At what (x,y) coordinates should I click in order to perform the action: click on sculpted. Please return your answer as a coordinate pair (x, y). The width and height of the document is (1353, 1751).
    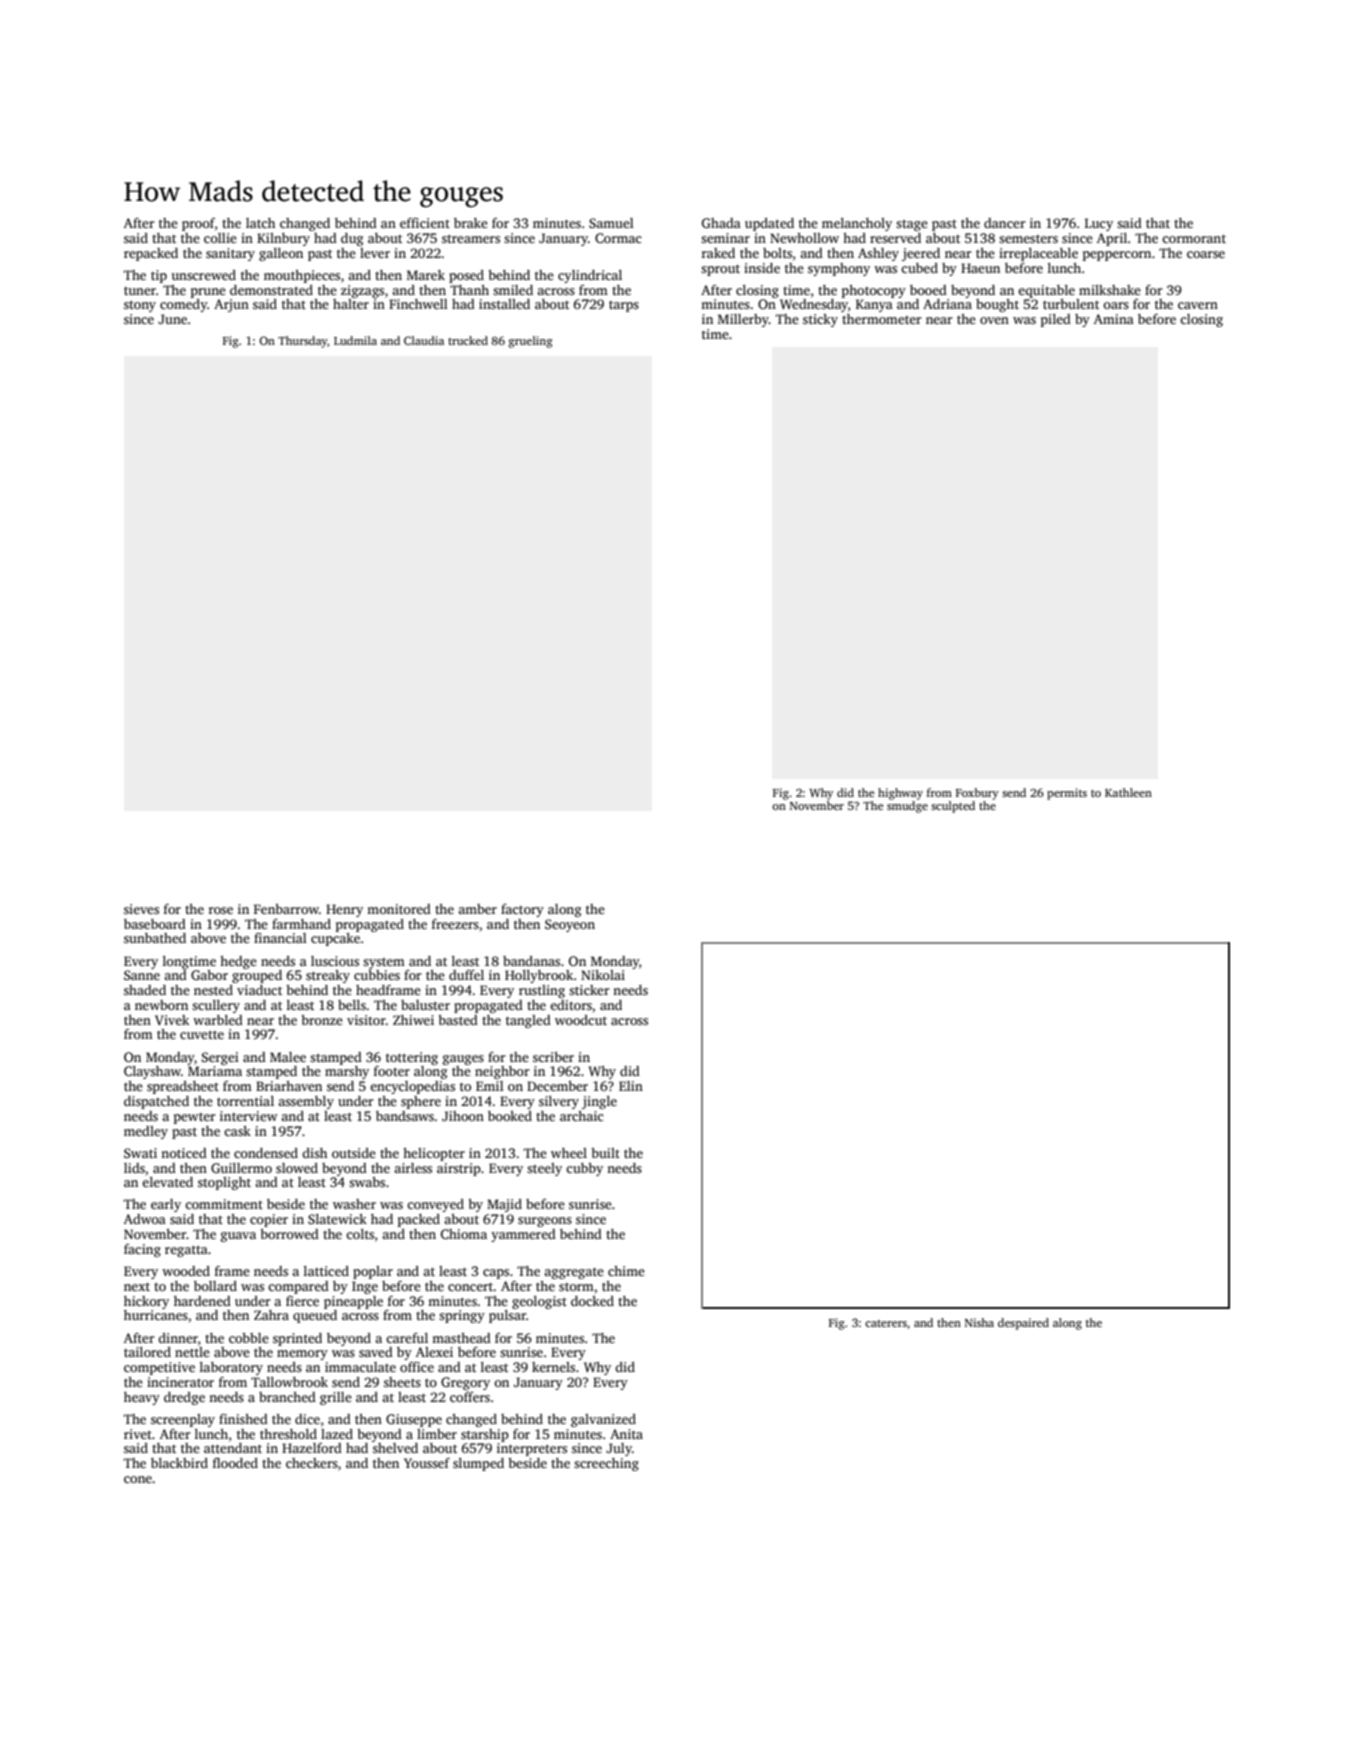
    Looking at the image, I should click on (953, 807).
